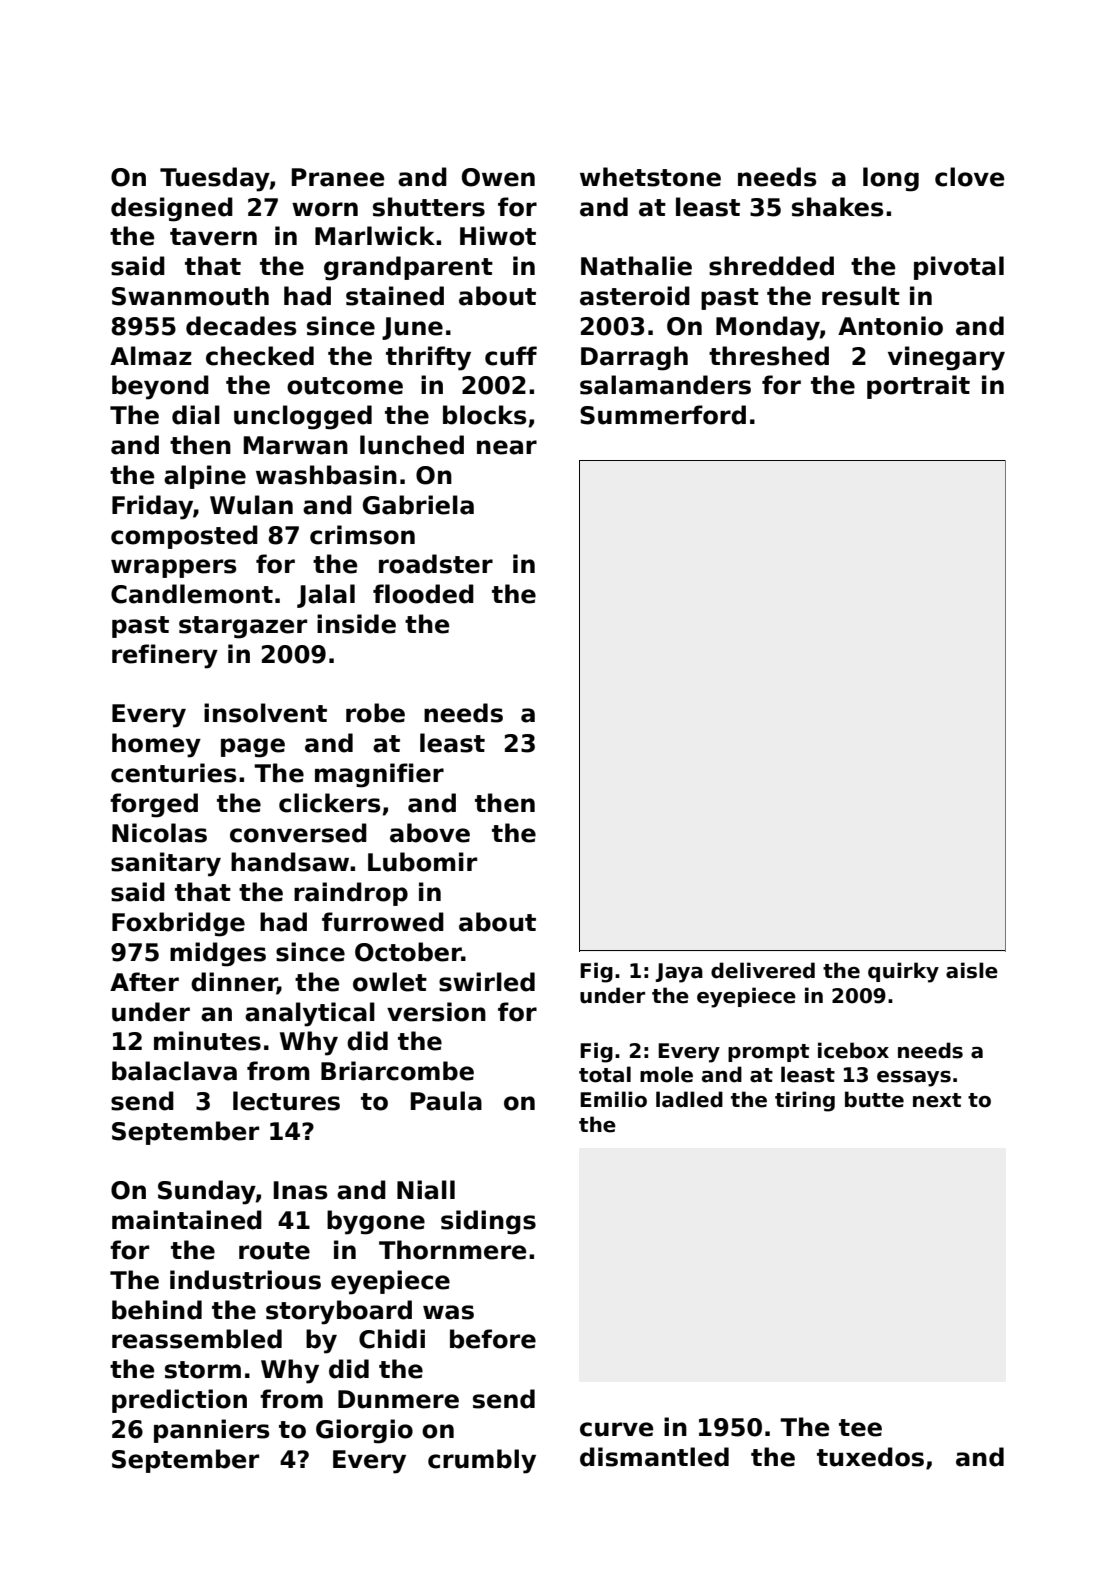 The image size is (1116, 1585). I want to click on refinery, so click(165, 656).
